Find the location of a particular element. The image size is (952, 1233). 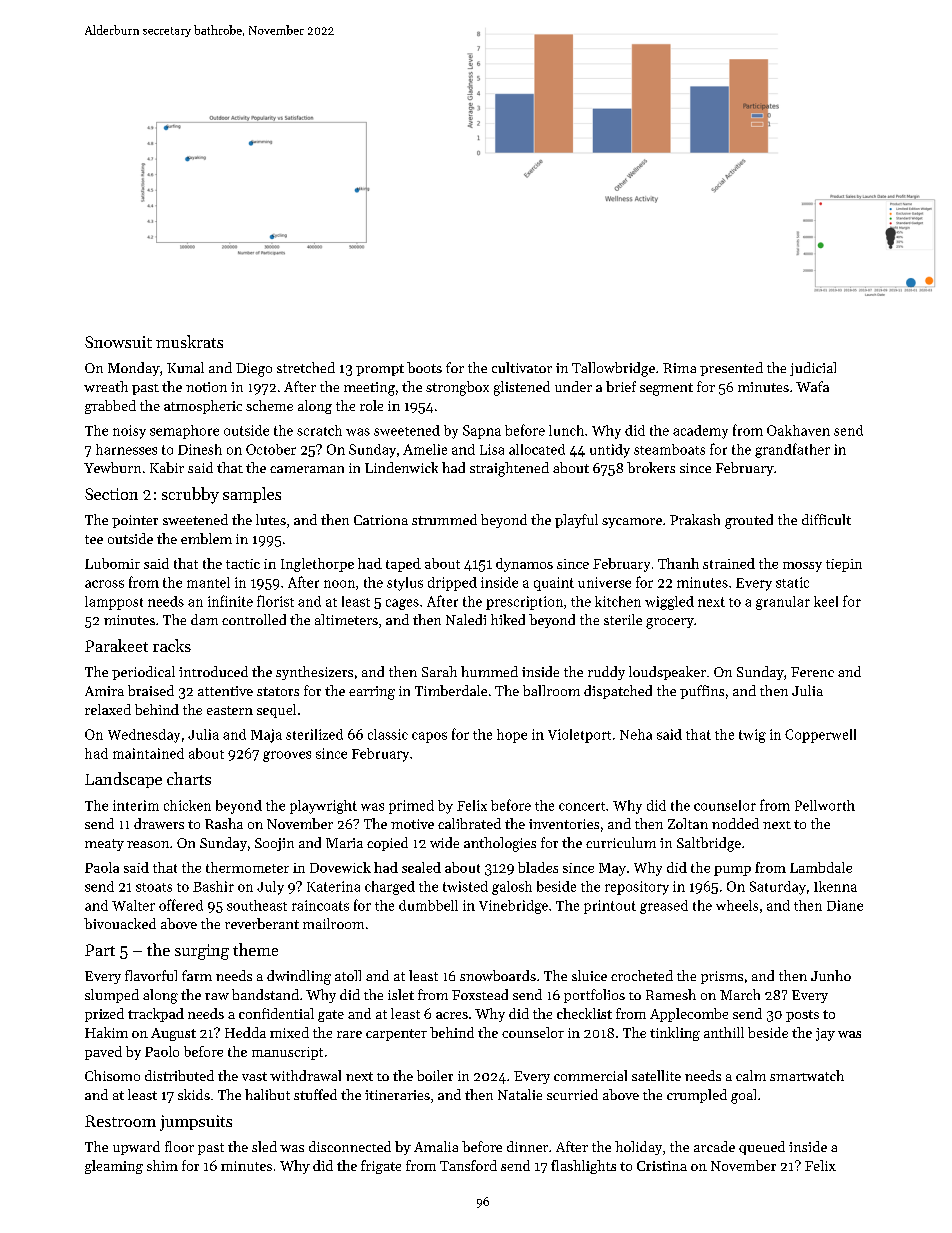

atmospheric is located at coordinates (203, 407).
